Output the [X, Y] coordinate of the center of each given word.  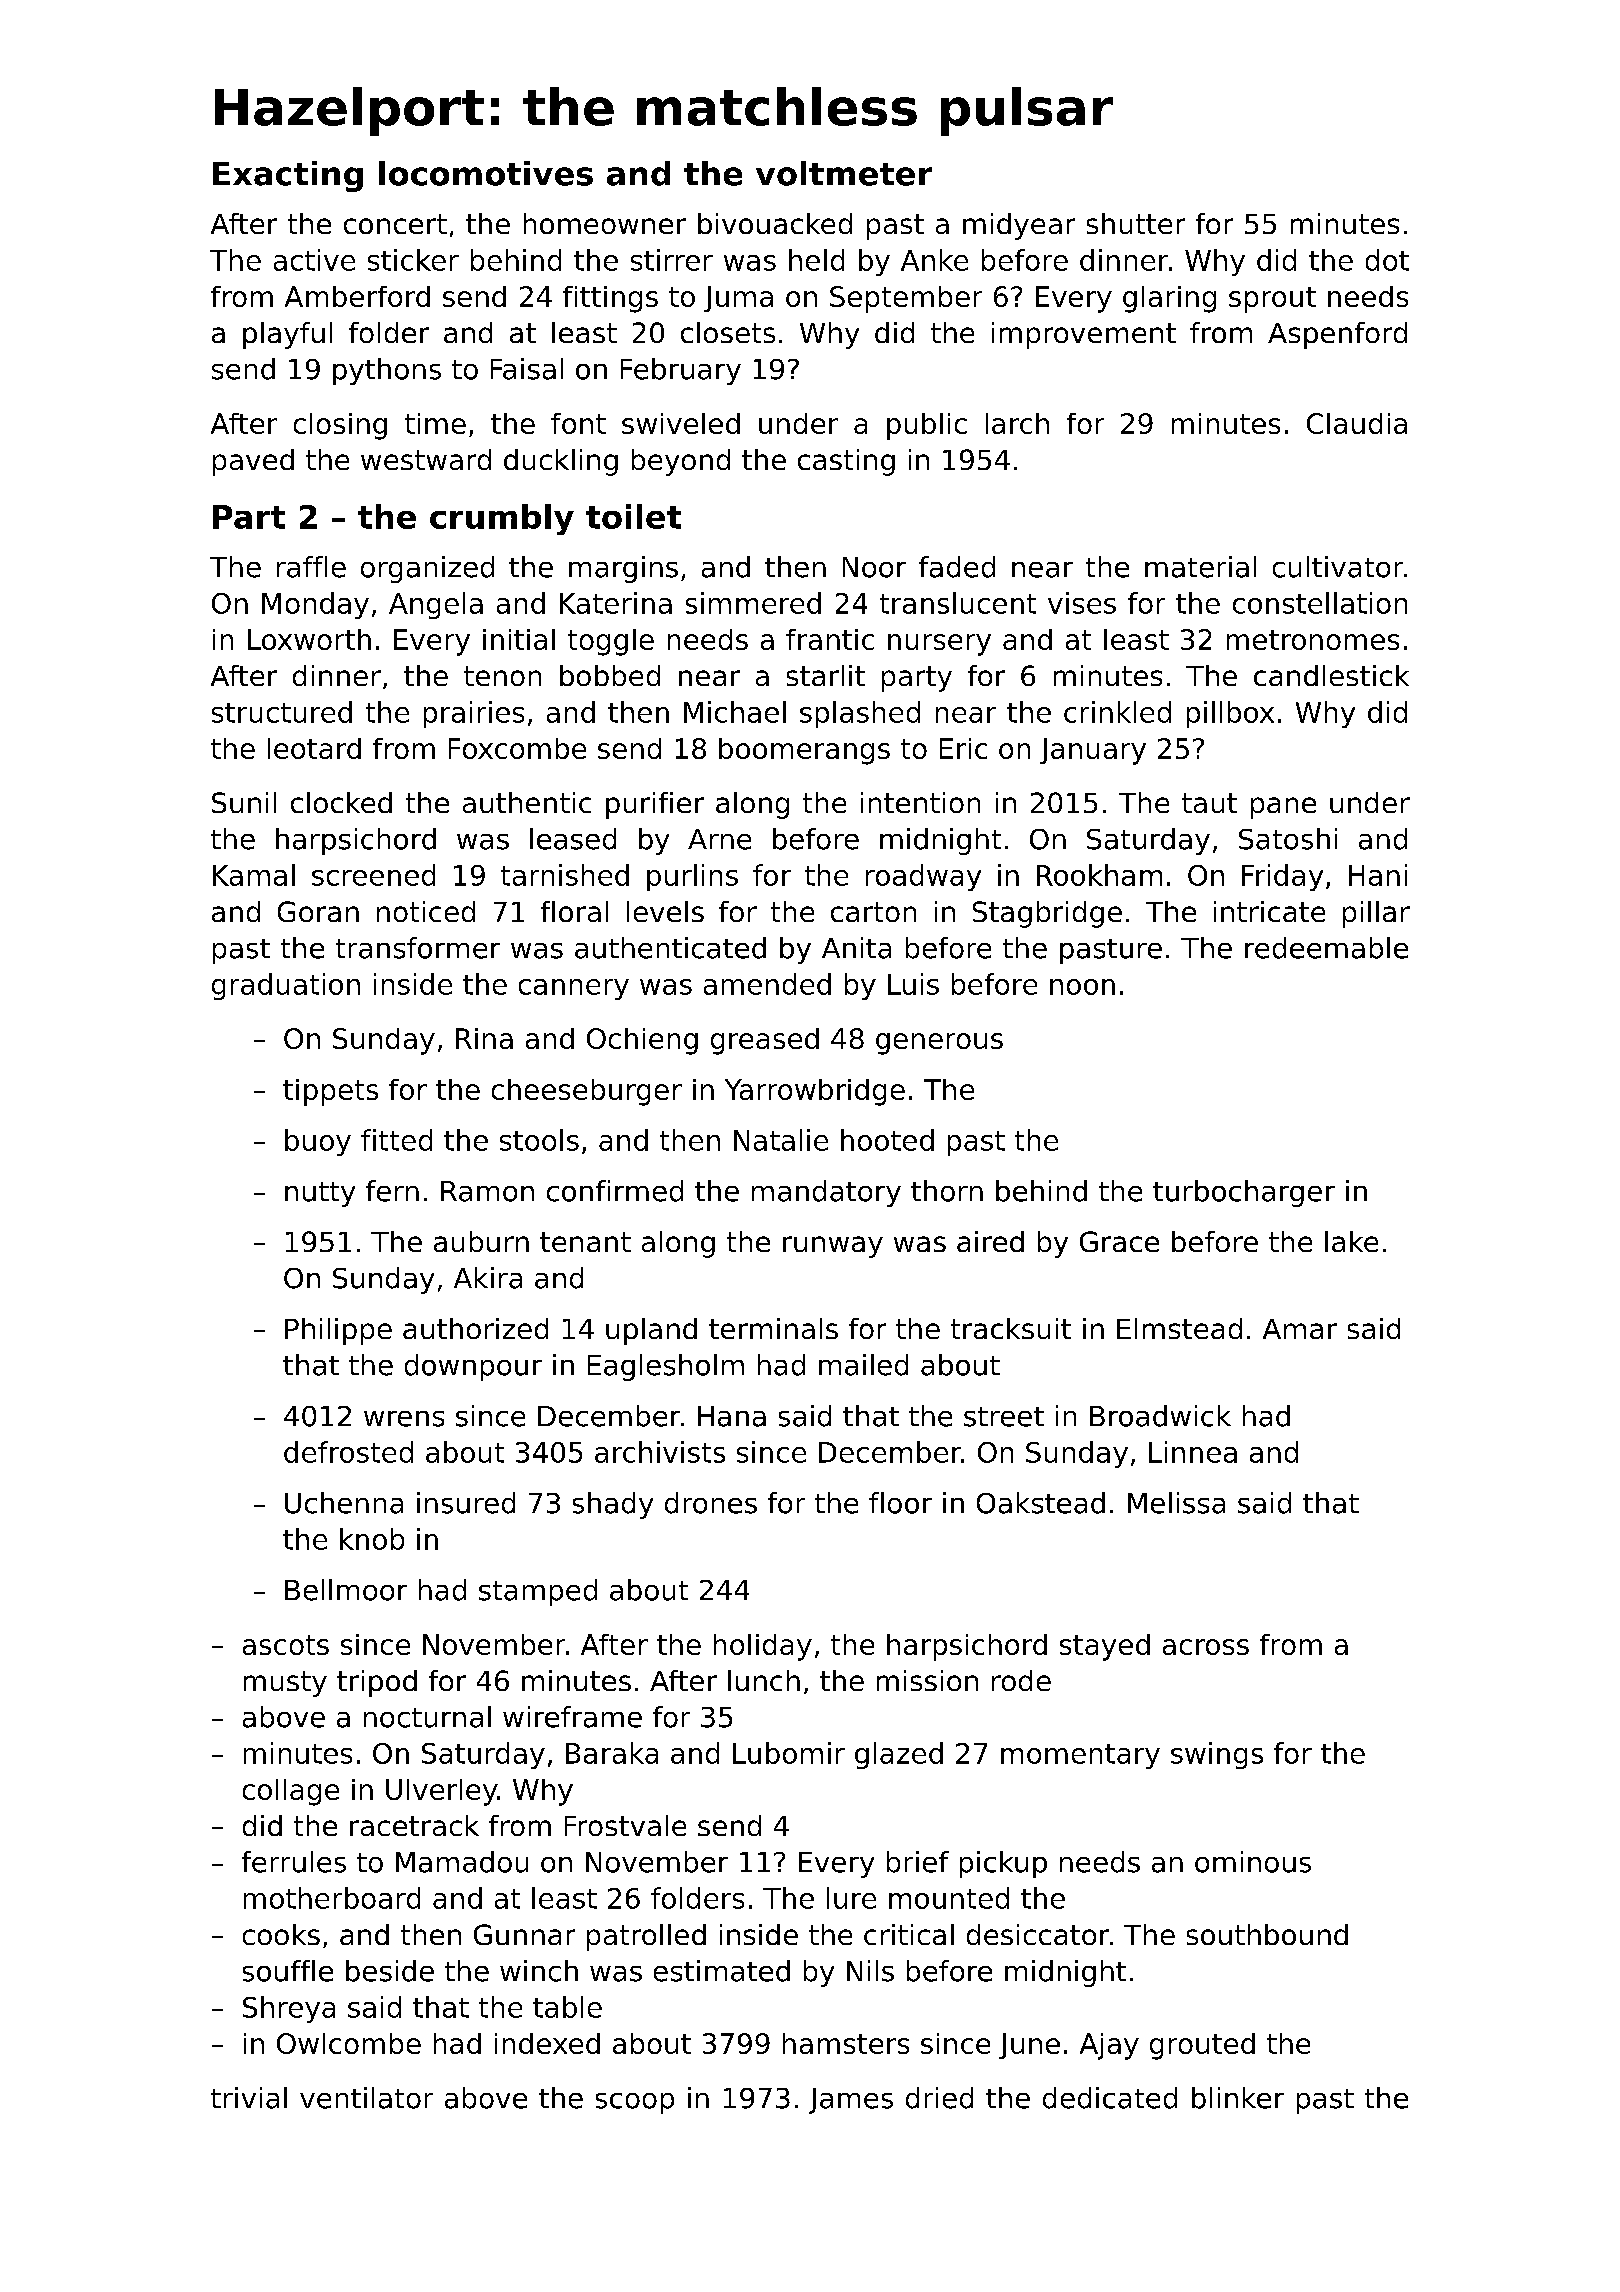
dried [939, 2098]
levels [665, 911]
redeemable [1326, 948]
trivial [249, 2098]
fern [392, 1191]
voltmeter [844, 173]
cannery [574, 989]
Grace [1119, 1241]
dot [1387, 260]
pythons [387, 371]
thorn [947, 1191]
